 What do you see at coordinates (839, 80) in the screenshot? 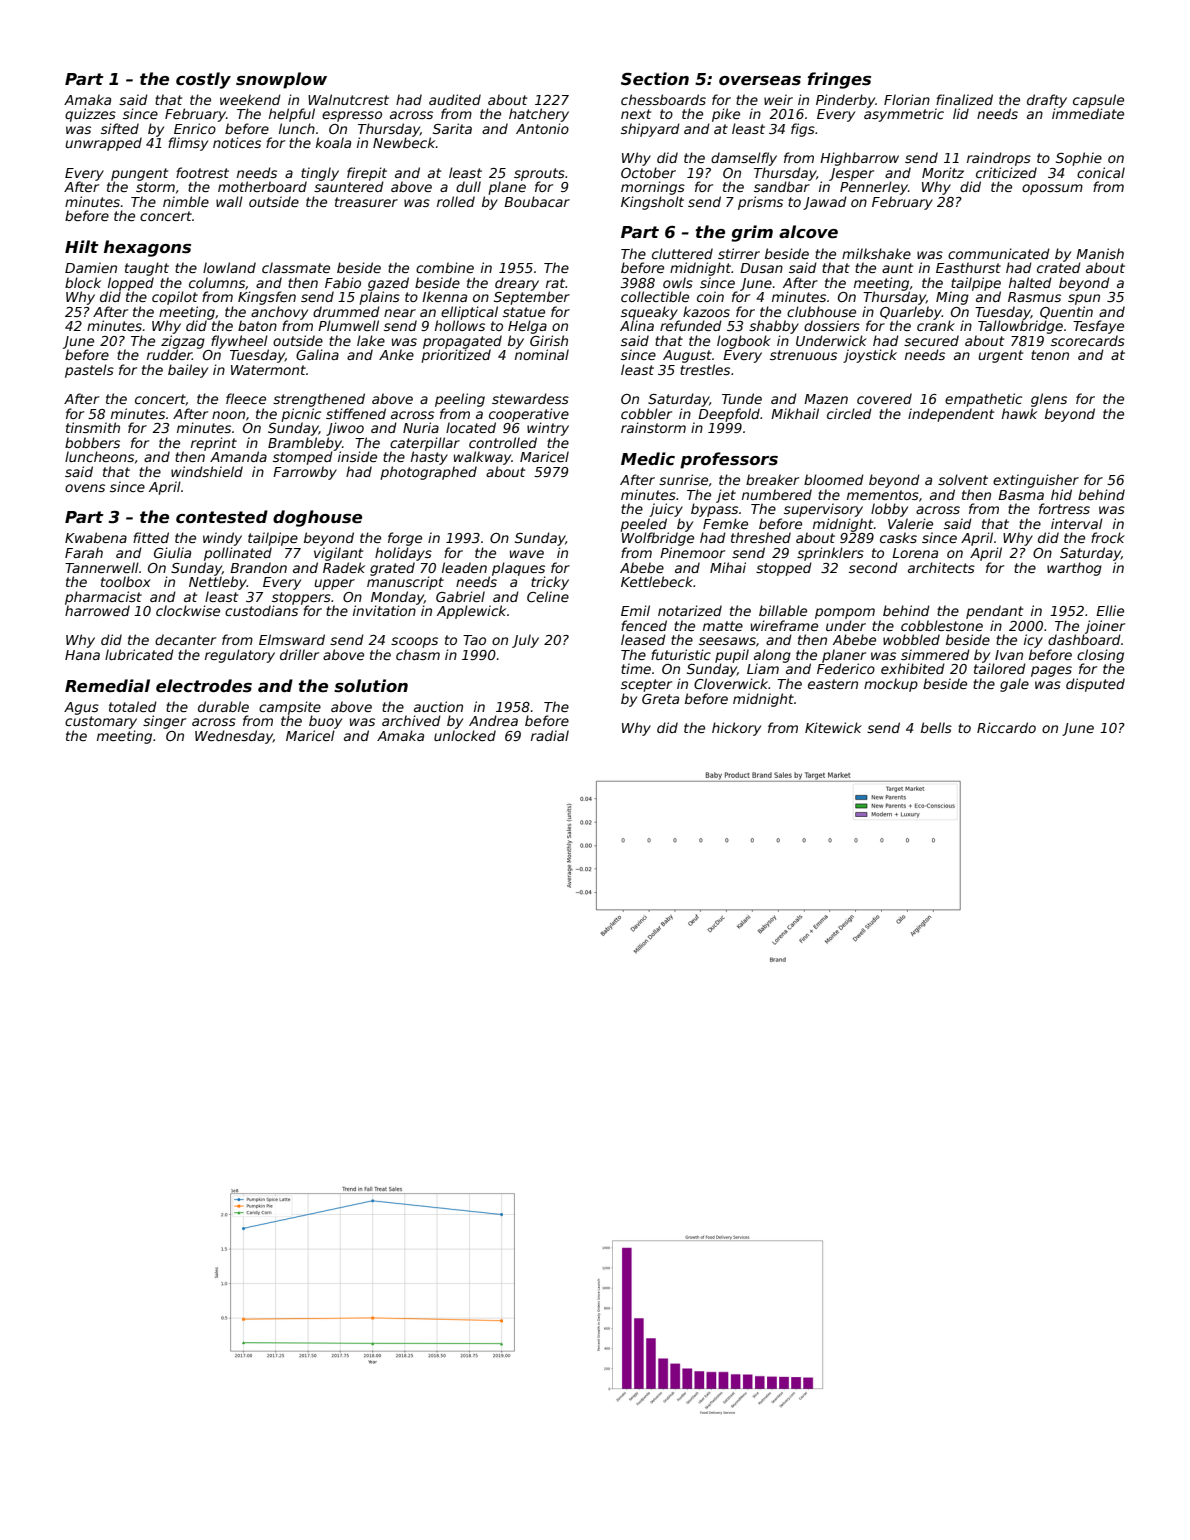
I see `fringes` at bounding box center [839, 80].
